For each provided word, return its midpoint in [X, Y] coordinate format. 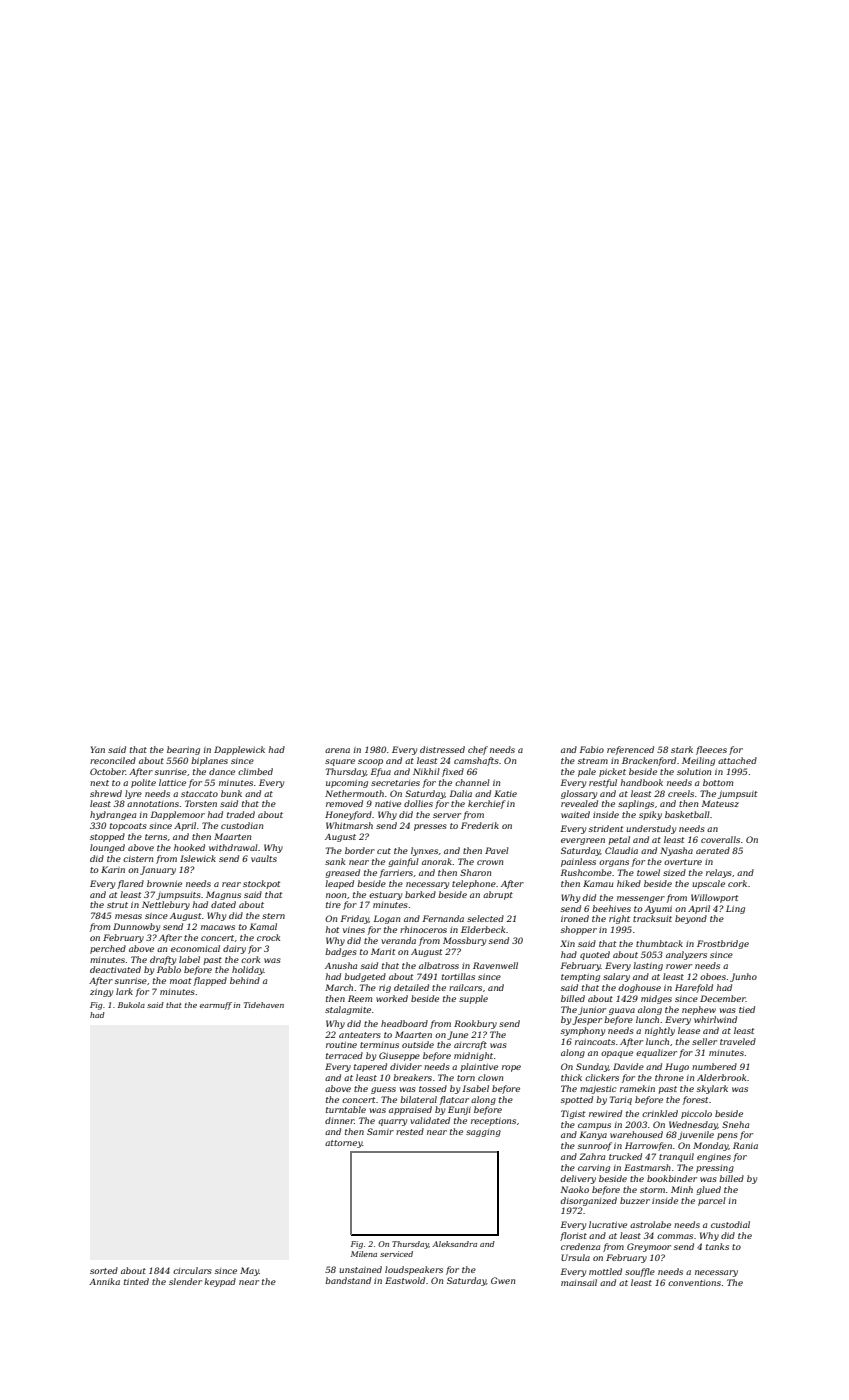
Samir [380, 1131]
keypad [220, 1282]
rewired [605, 1113]
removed [344, 803]
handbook [642, 782]
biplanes [209, 761]
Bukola [131, 1005]
